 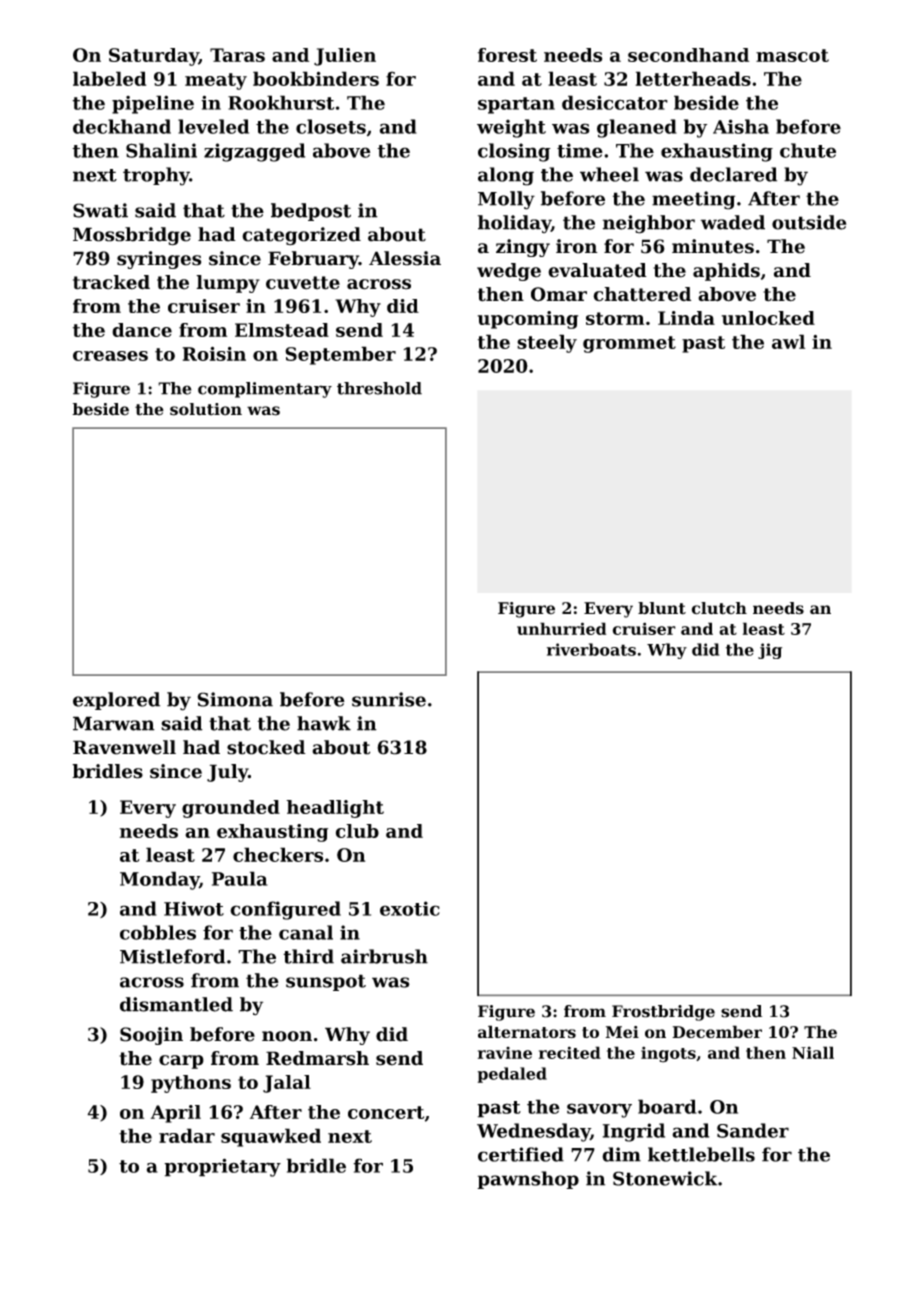 What do you see at coordinates (719, 608) in the document?
I see `clutch` at bounding box center [719, 608].
